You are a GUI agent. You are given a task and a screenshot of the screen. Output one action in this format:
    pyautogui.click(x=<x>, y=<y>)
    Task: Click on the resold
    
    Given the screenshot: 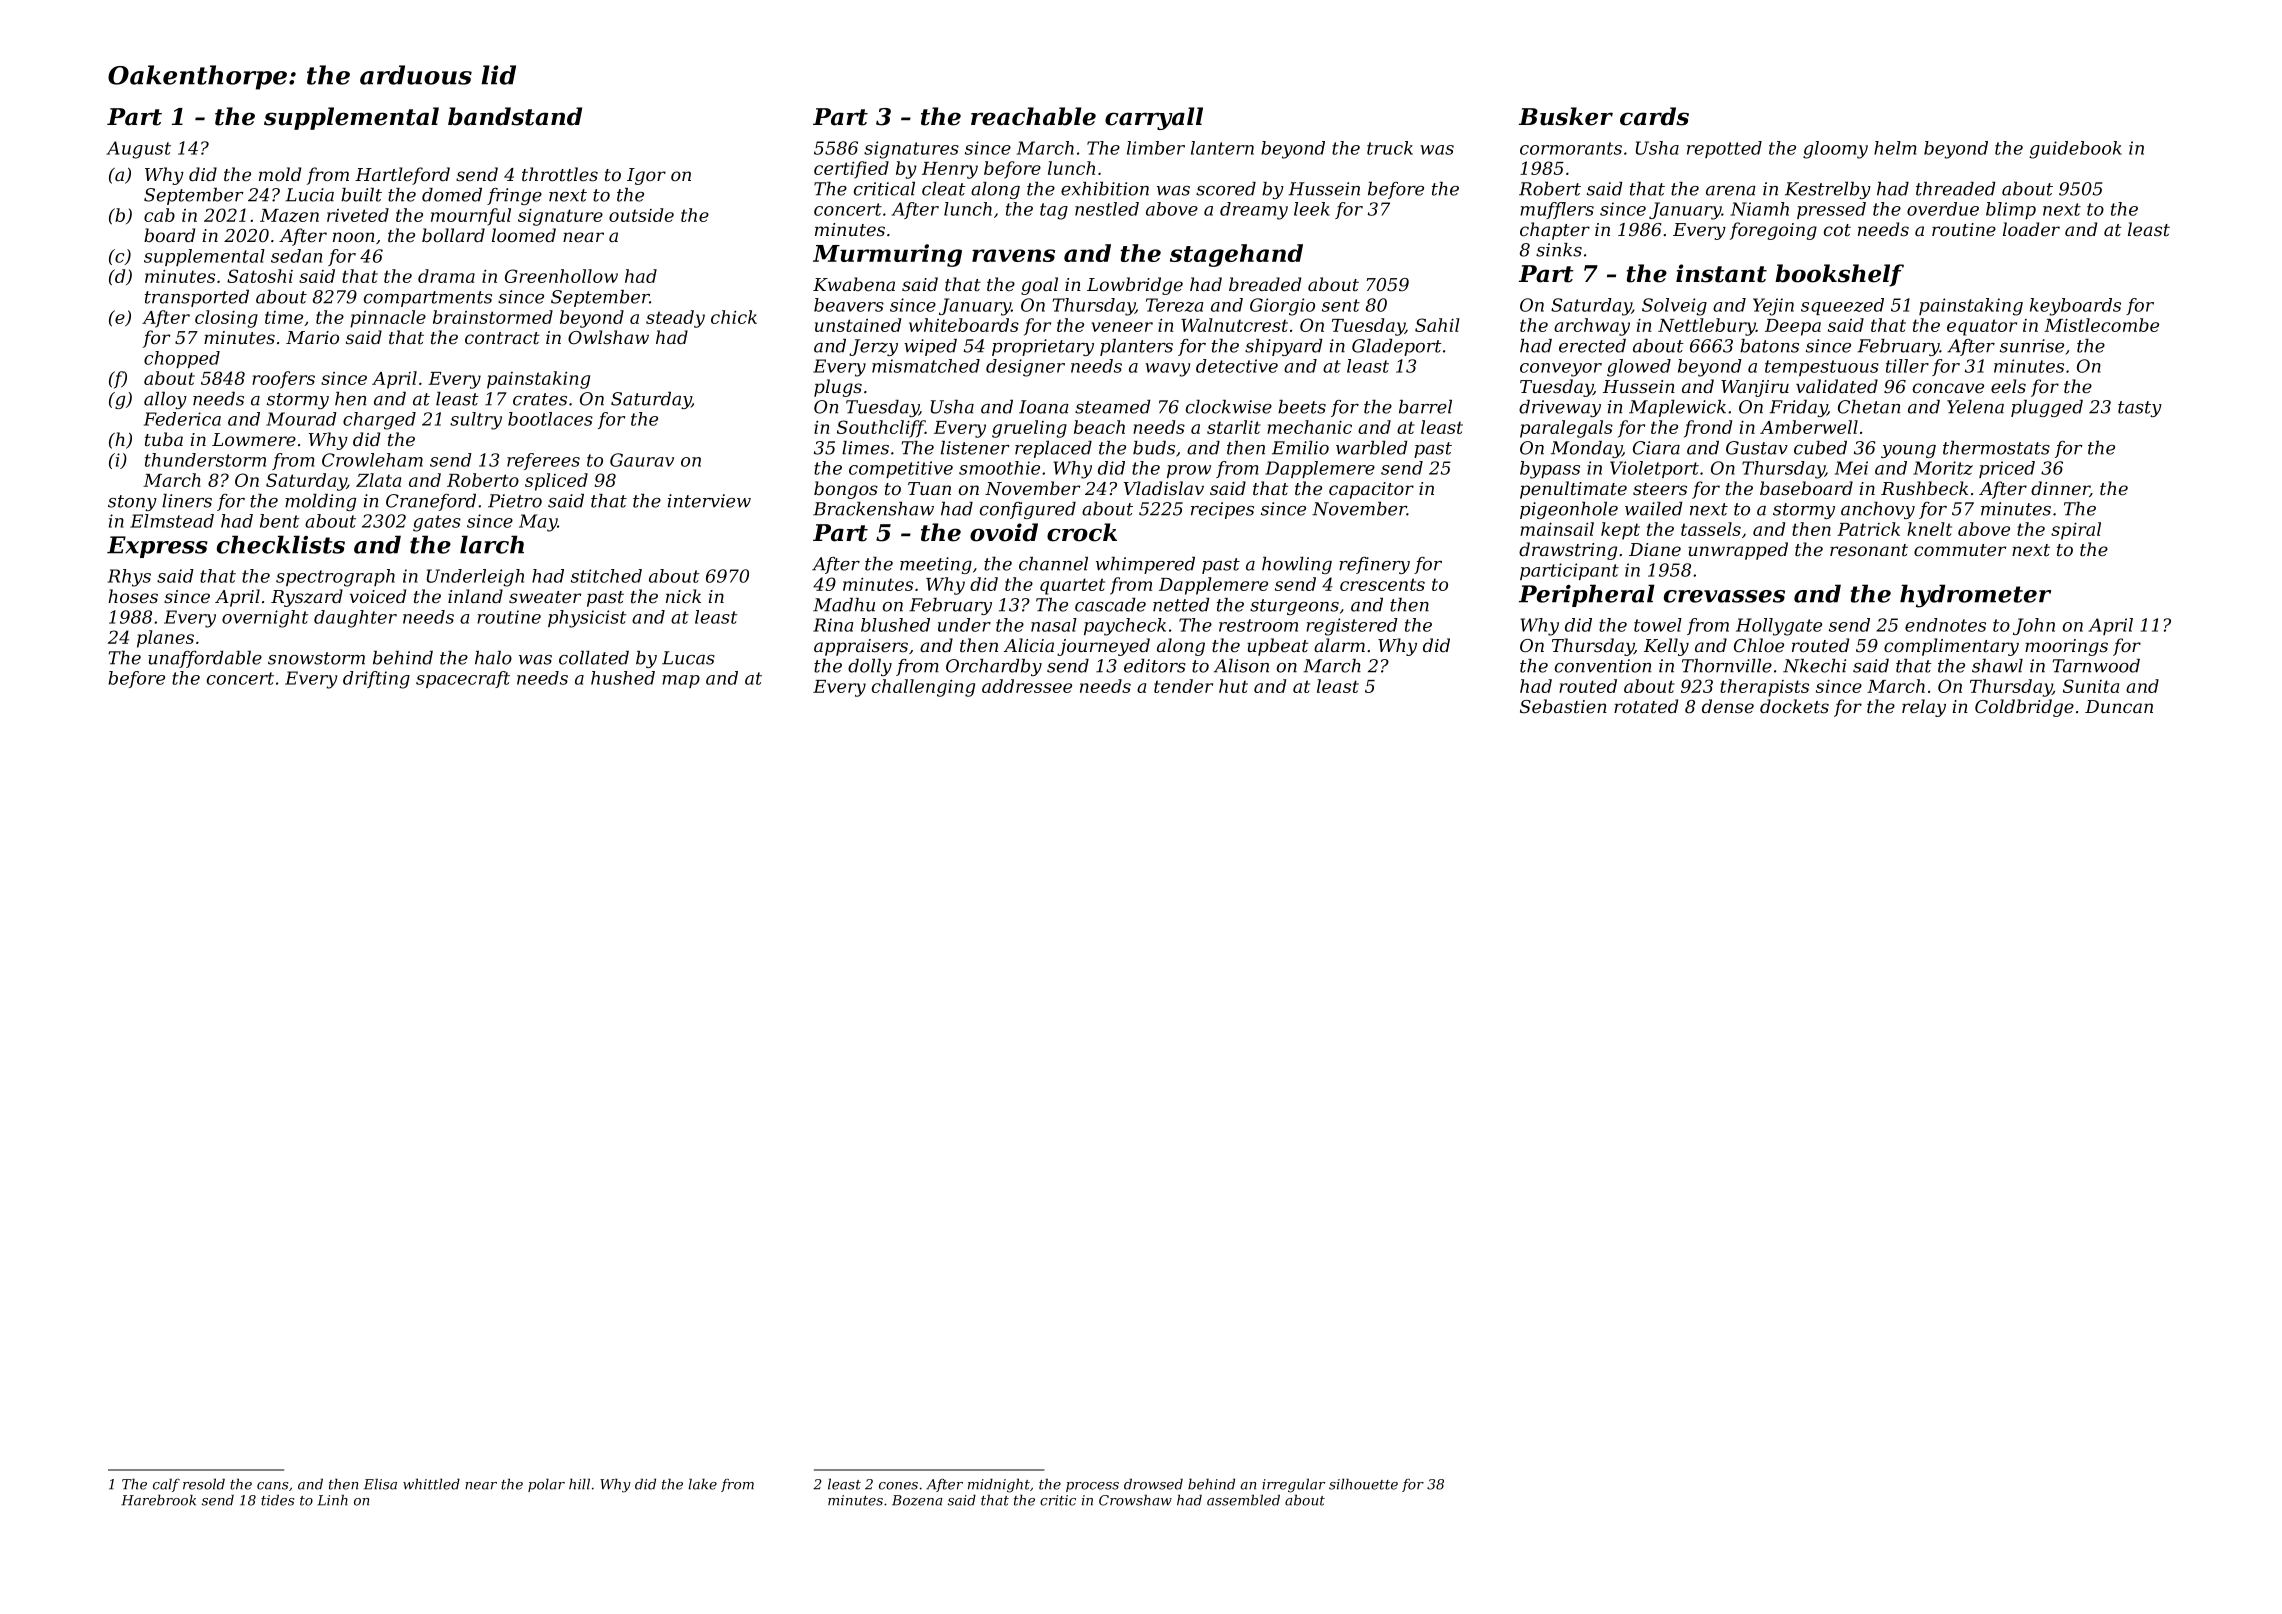 What is the action you would take?
    pyautogui.click(x=204, y=1484)
